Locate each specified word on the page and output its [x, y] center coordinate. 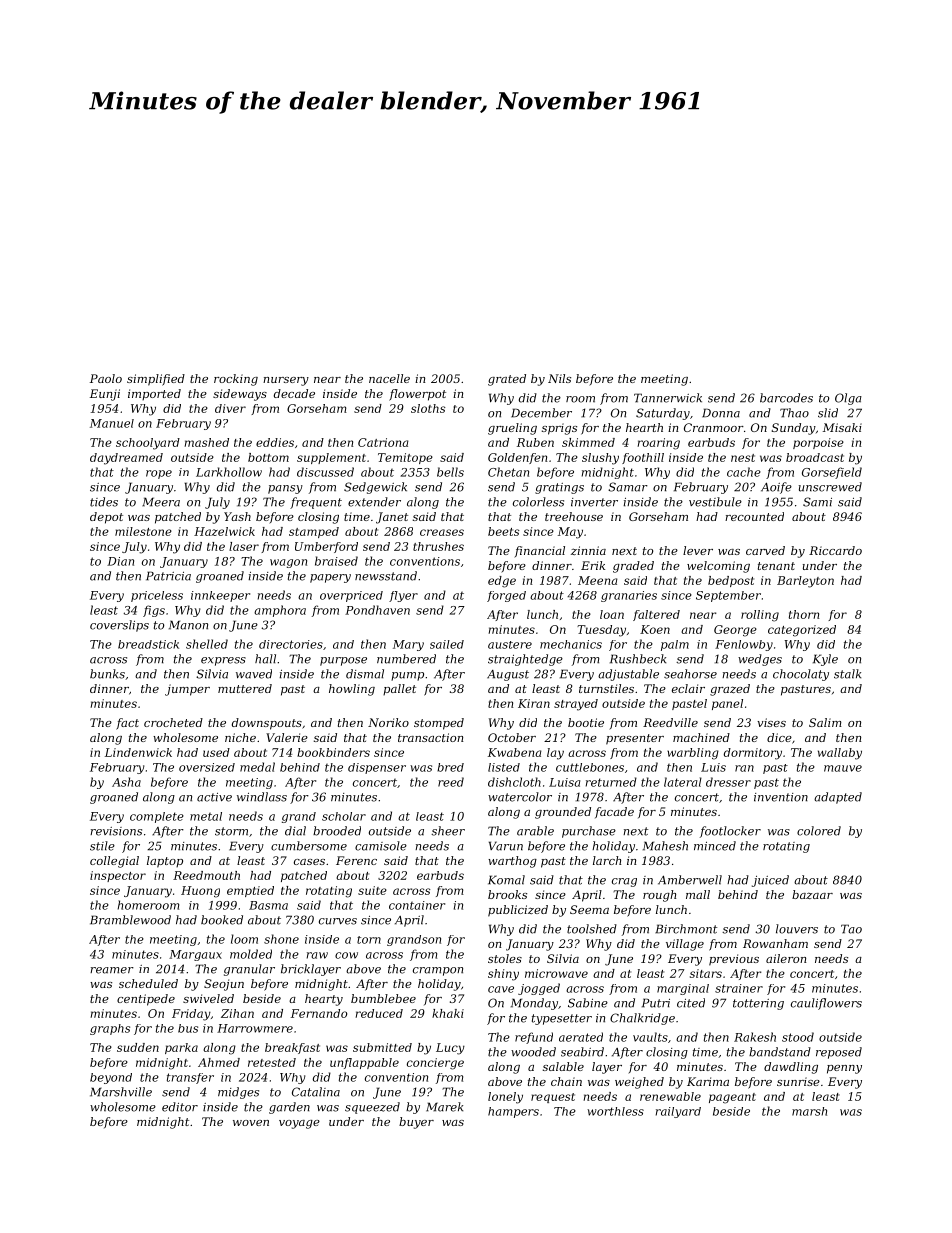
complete [157, 817]
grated [507, 380]
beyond [111, 1078]
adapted [838, 798]
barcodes [786, 398]
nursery [286, 381]
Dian [120, 561]
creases [442, 532]
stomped [439, 724]
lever [698, 550]
